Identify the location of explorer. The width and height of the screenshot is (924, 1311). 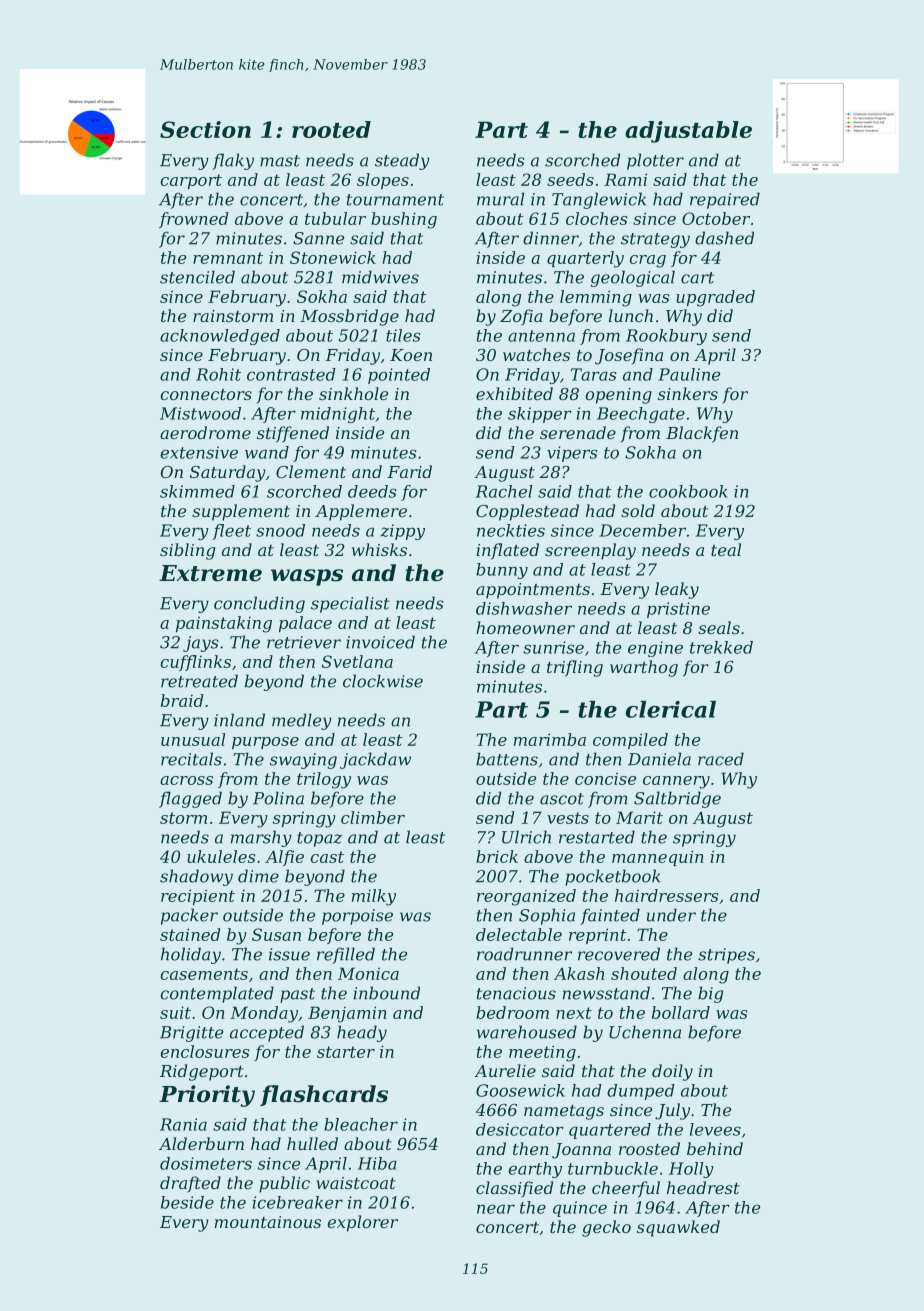
(362, 1223).
